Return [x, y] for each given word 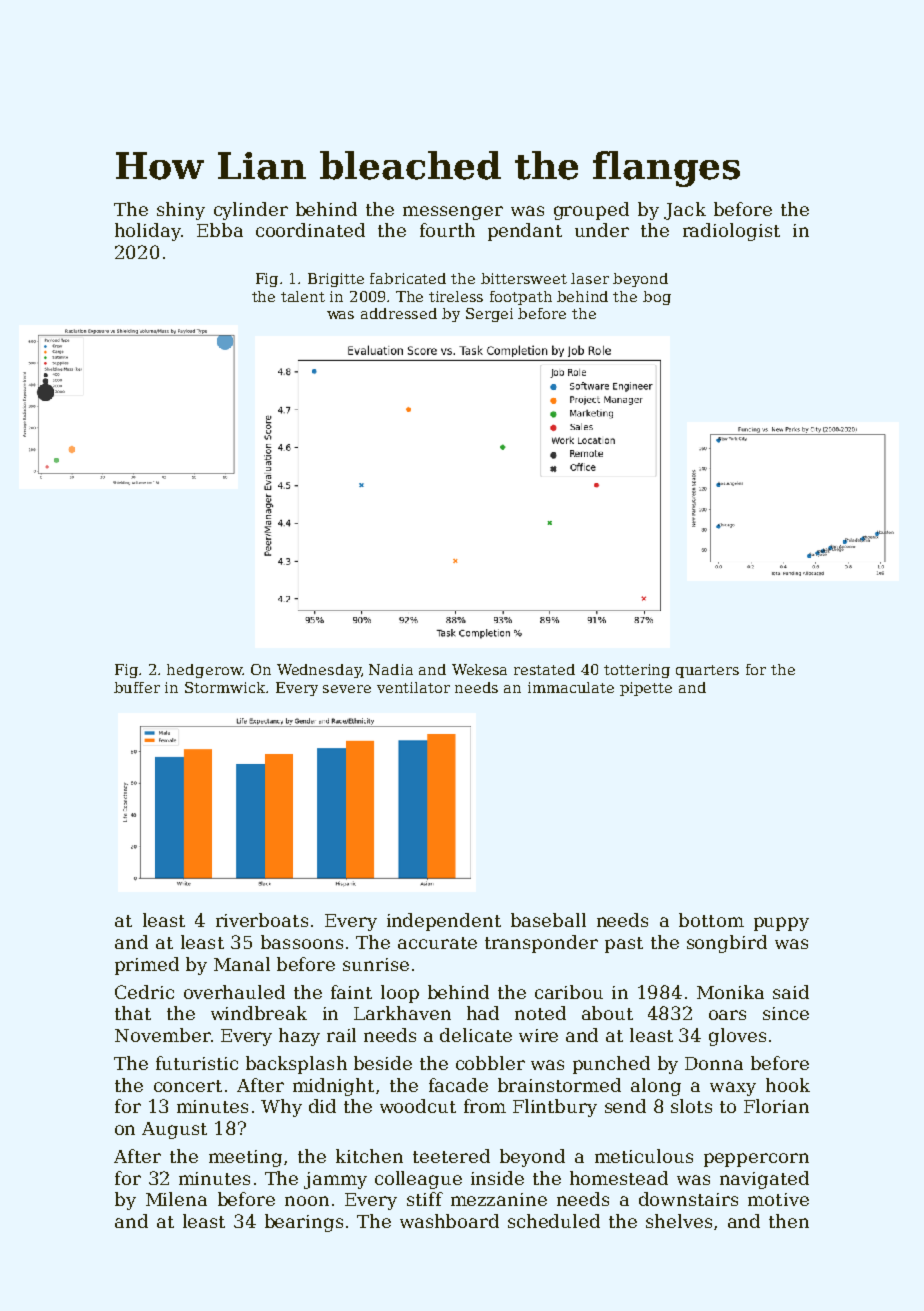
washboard [449, 1221]
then [789, 1221]
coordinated [310, 230]
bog [657, 298]
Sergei [489, 315]
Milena [176, 1199]
